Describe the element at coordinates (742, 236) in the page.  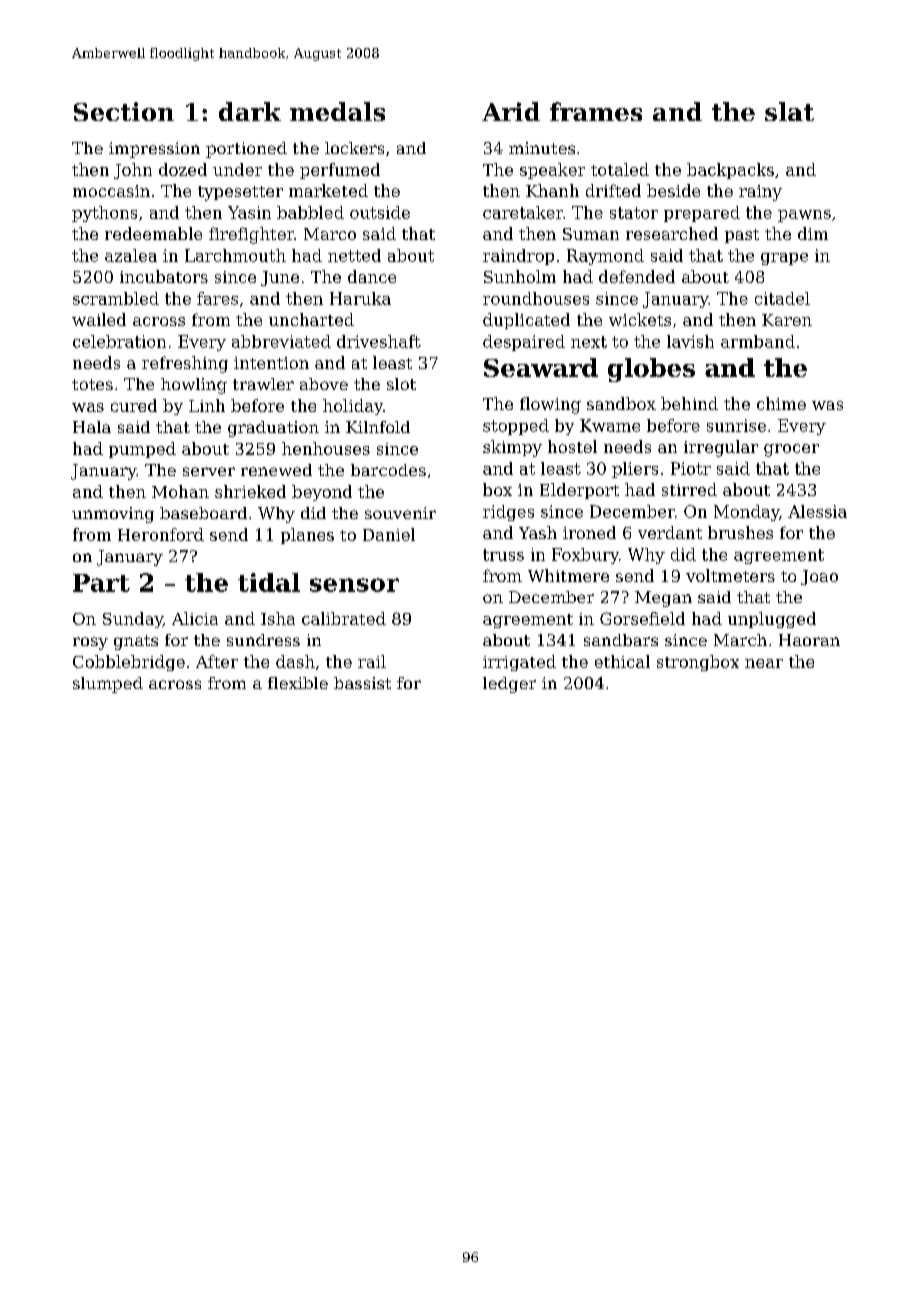
I see `past` at that location.
